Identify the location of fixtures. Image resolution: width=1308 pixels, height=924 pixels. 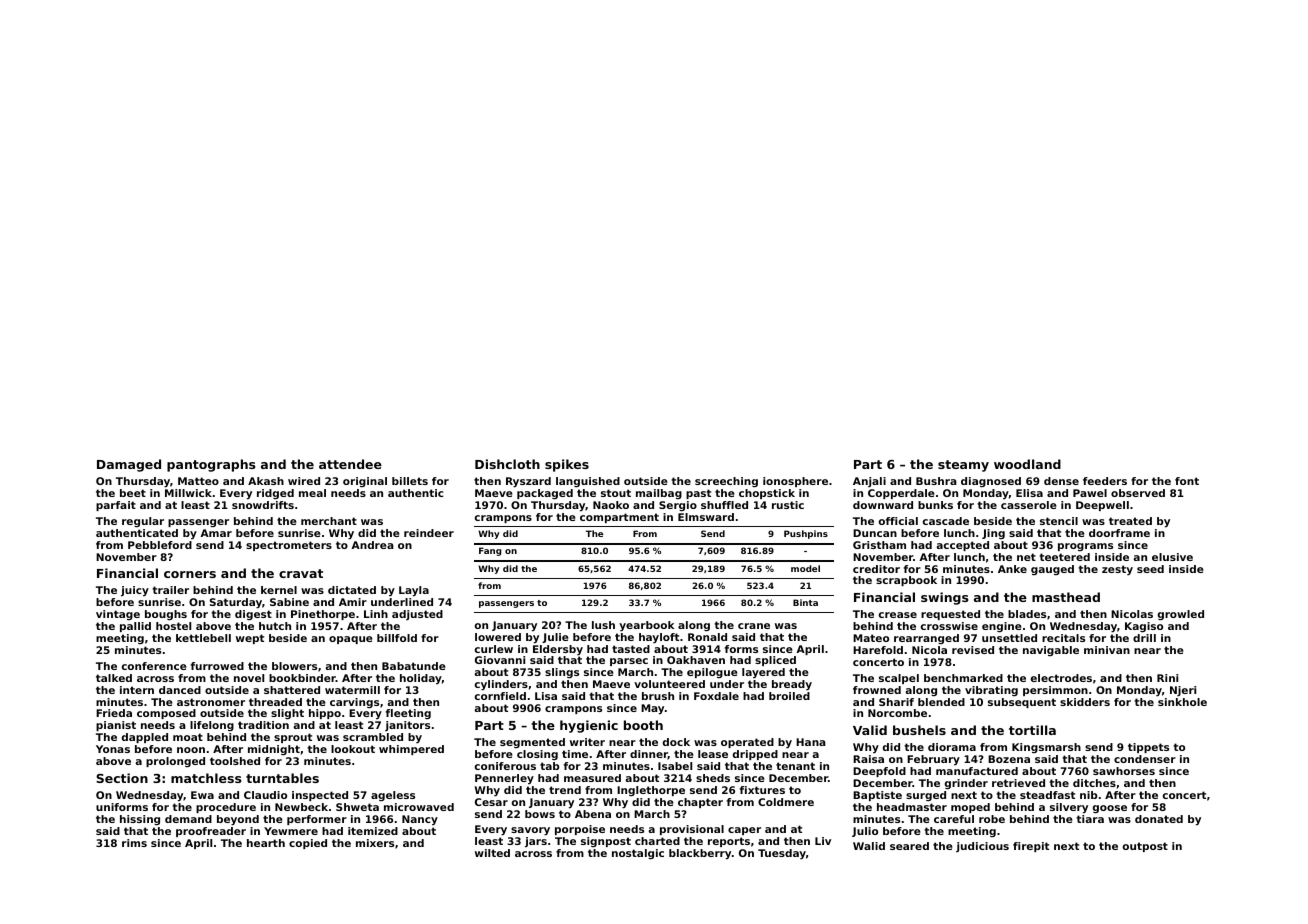
(762, 790).
